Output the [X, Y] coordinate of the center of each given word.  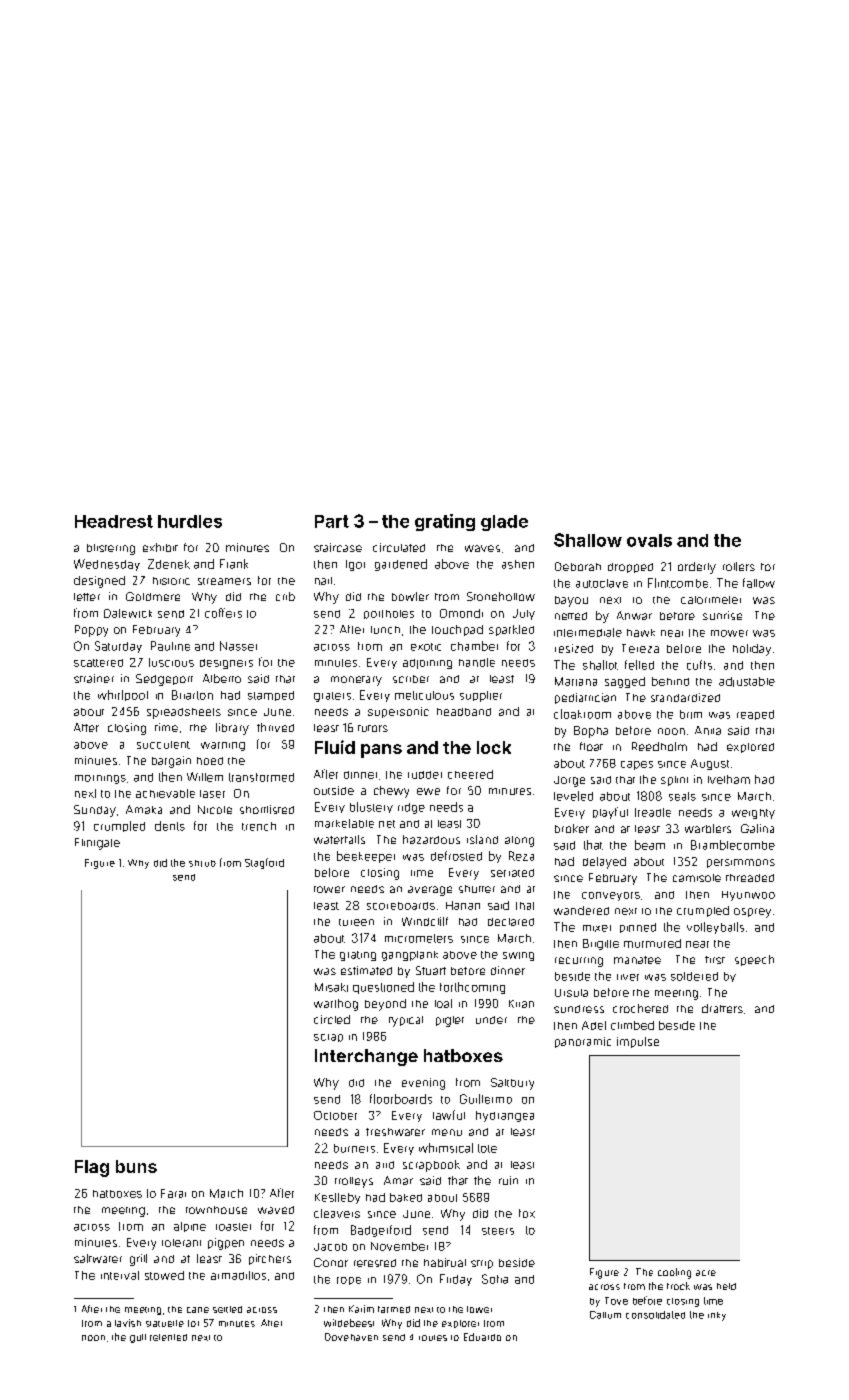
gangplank [410, 956]
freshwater [395, 1132]
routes [433, 1338]
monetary [356, 681]
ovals [649, 540]
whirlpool [123, 695]
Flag [92, 1168]
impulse [638, 1042]
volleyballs [715, 928]
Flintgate [97, 844]
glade [504, 523]
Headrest [114, 521]
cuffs [699, 665]
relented [168, 1337]
